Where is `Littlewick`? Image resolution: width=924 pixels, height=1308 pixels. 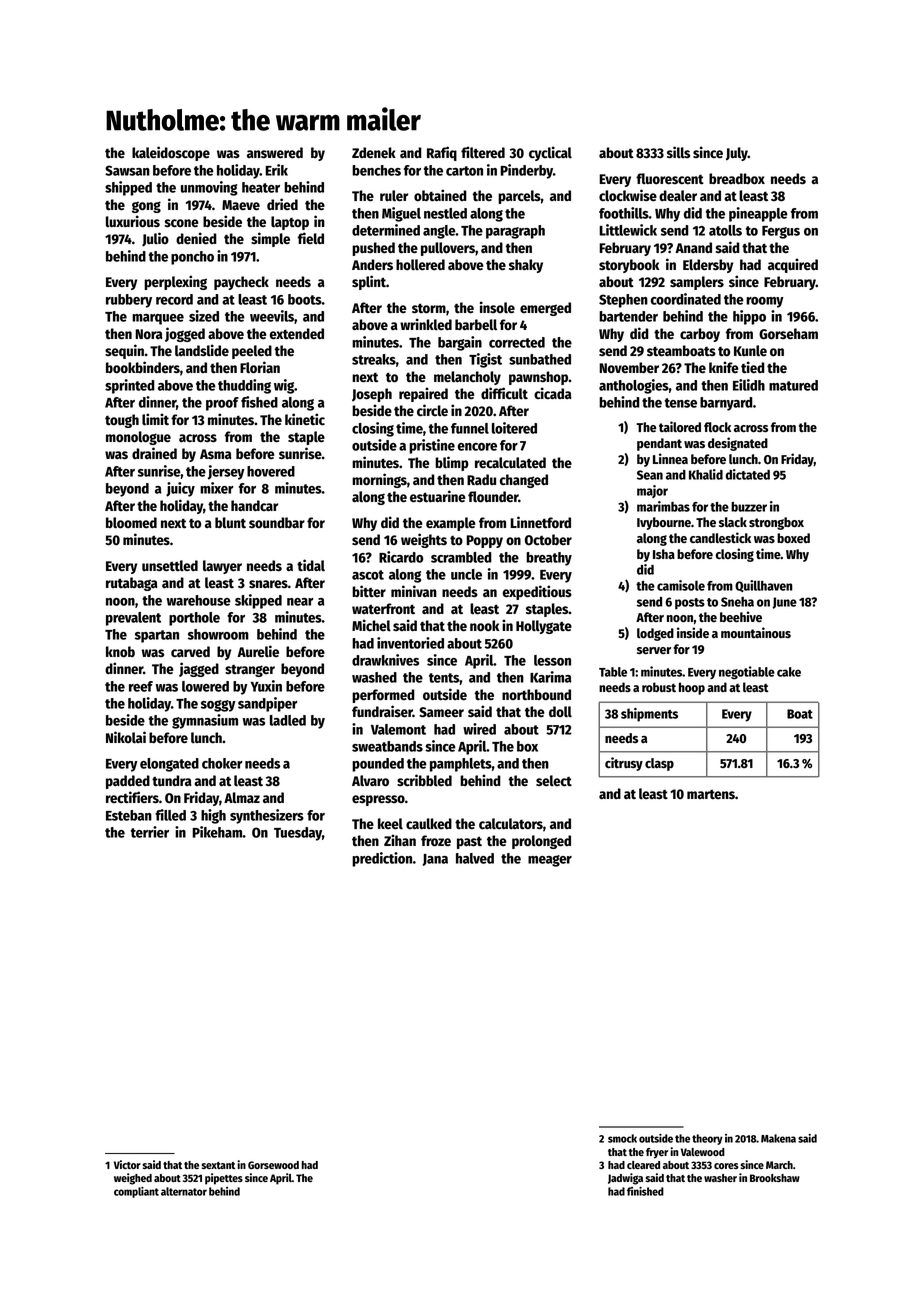
Littlewick is located at coordinates (628, 230).
